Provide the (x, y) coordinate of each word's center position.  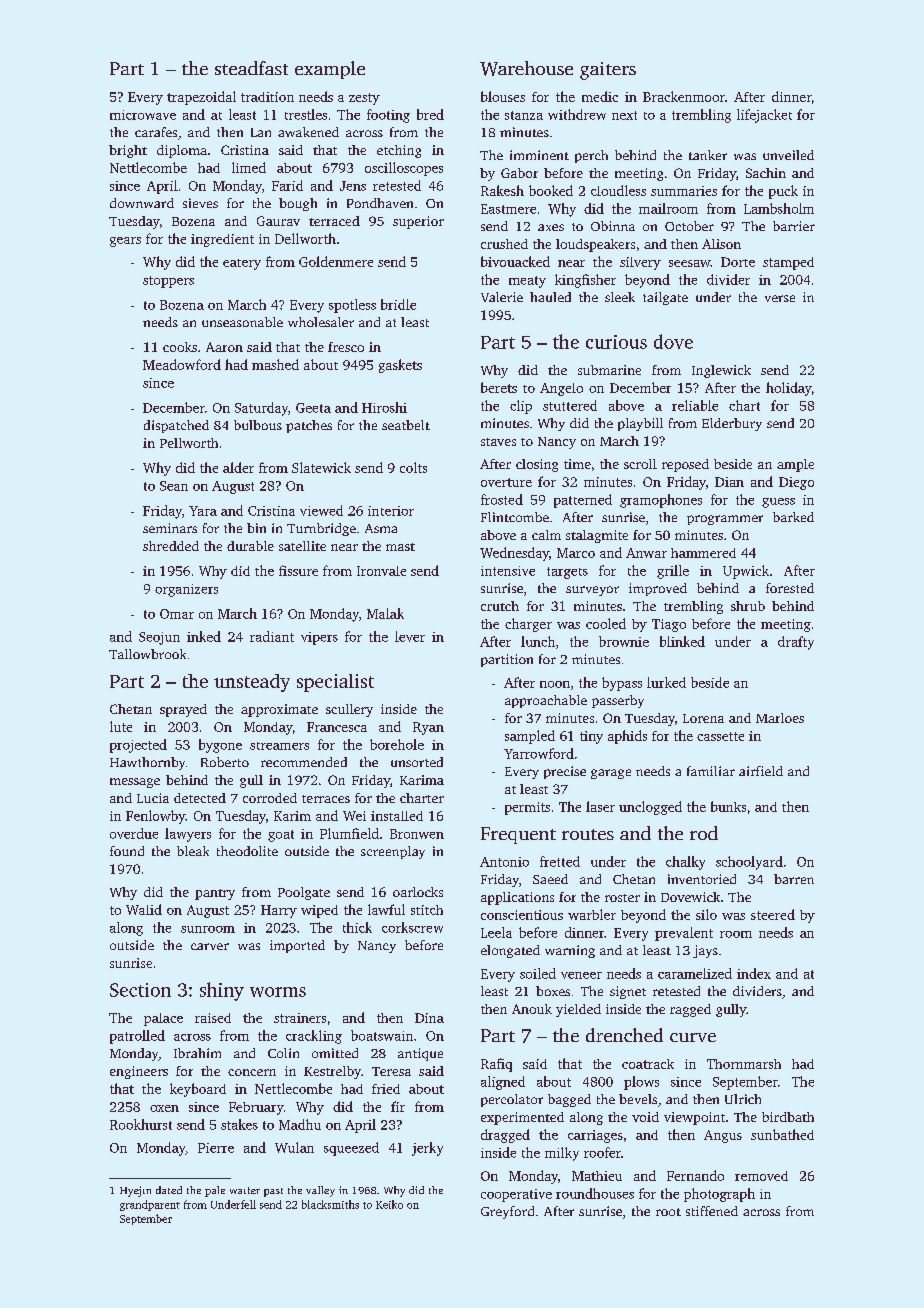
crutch (500, 606)
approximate (279, 710)
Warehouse (526, 68)
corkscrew (412, 927)
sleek (620, 297)
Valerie (502, 297)
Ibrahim (197, 1053)
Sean (174, 486)
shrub (748, 606)
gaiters (608, 71)
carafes (156, 132)
